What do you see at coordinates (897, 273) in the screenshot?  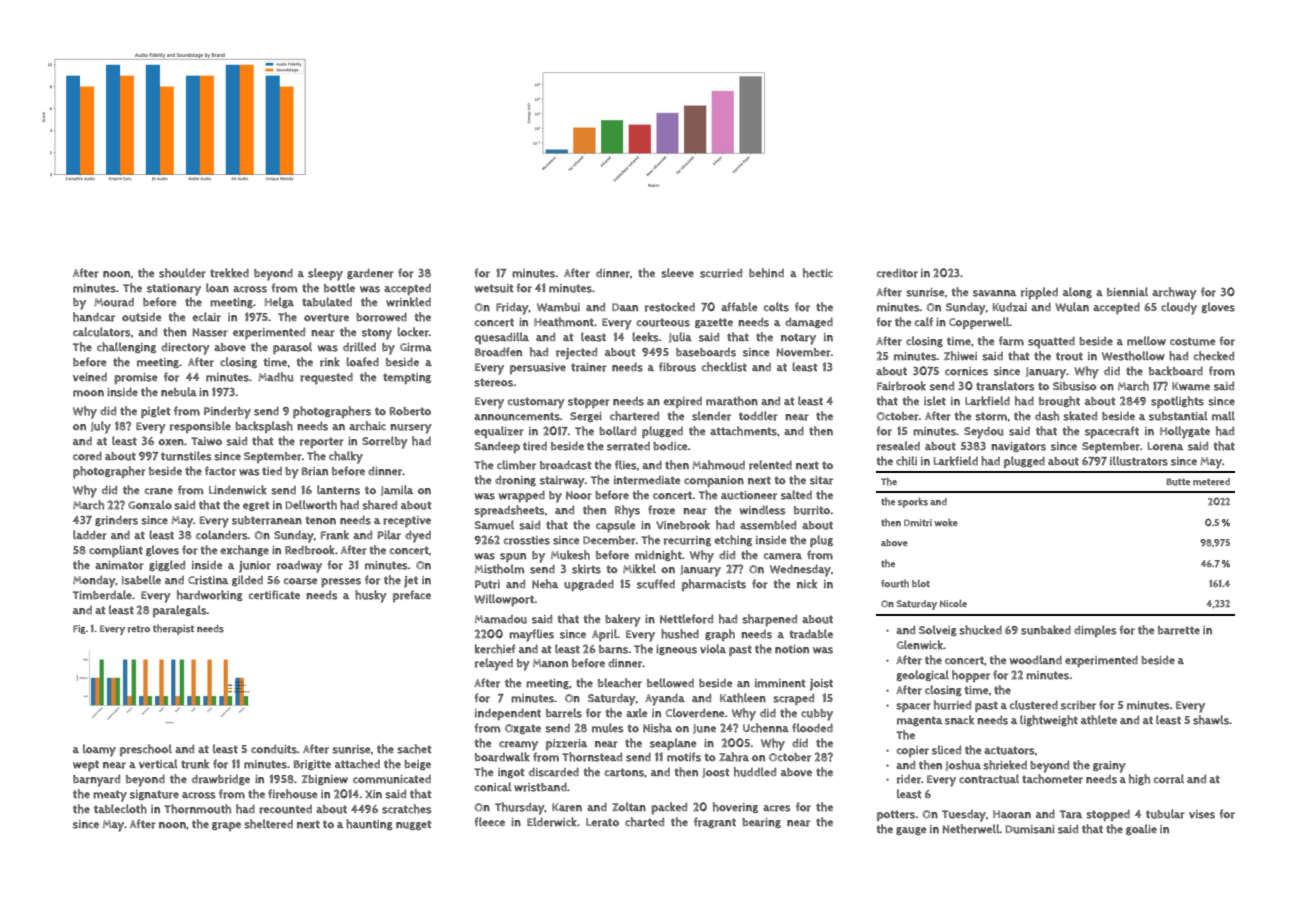 I see `creditor` at bounding box center [897, 273].
